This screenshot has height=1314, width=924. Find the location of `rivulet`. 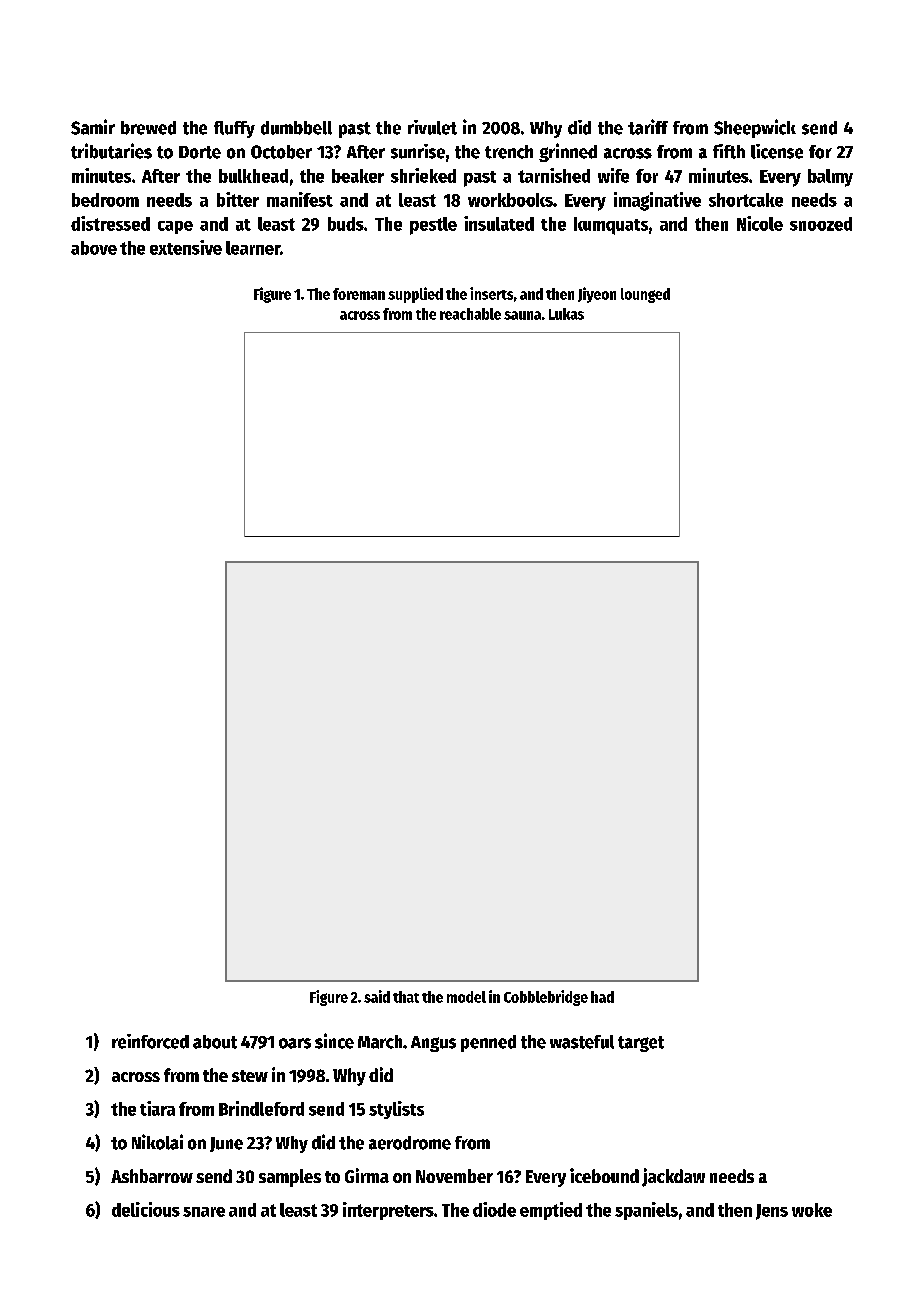

rivulet is located at coordinates (432, 127).
